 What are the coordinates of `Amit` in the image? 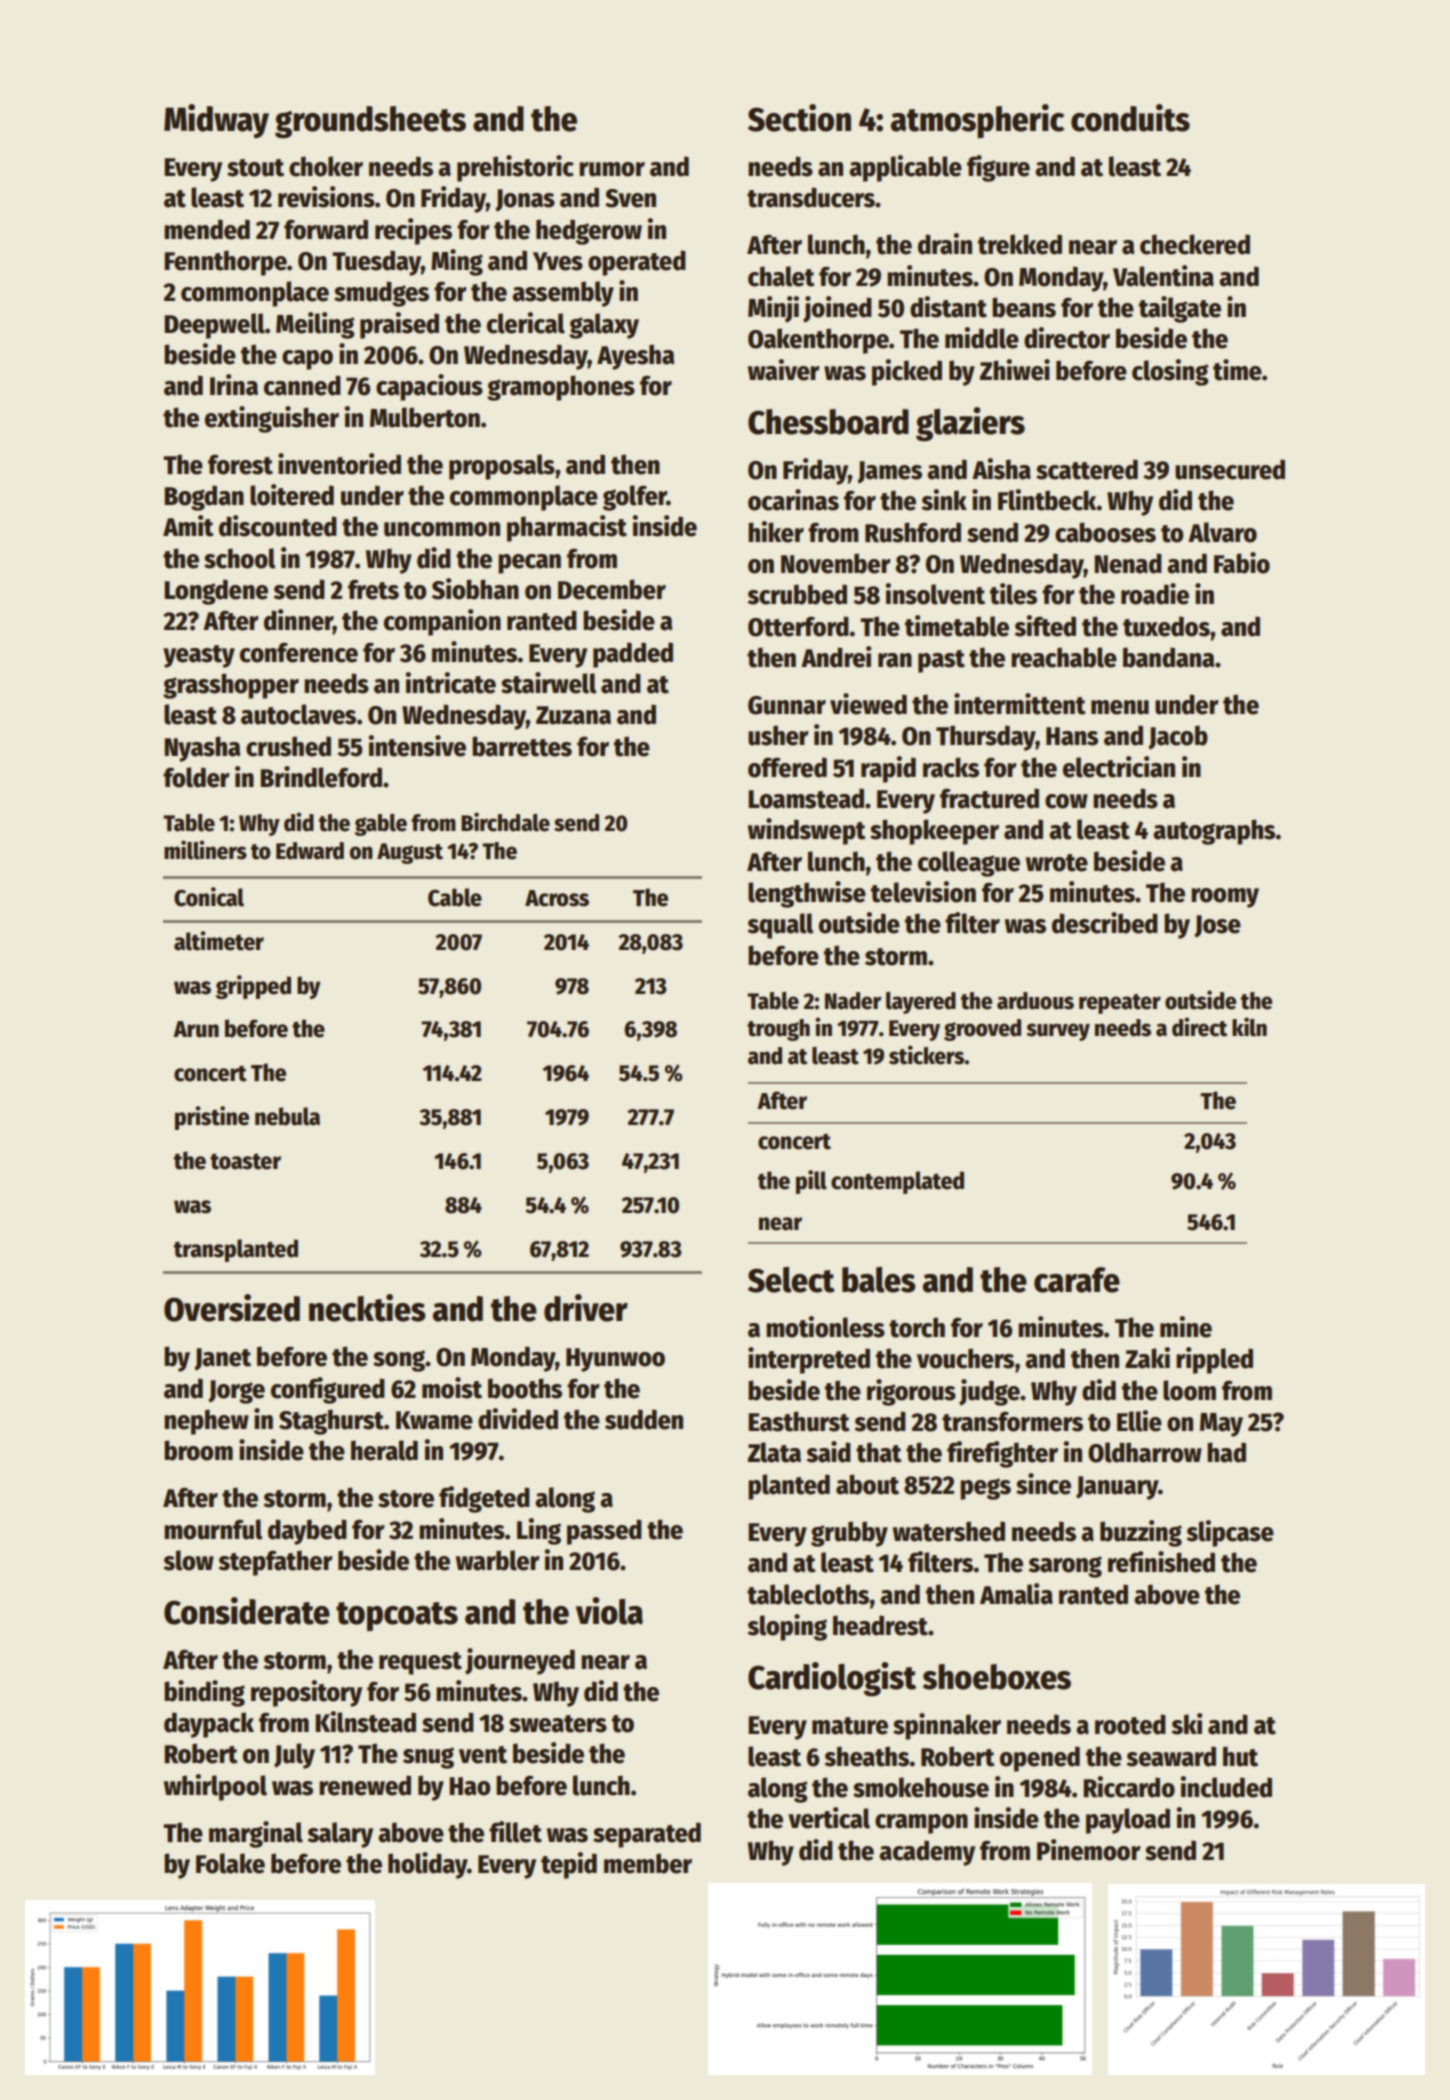 It's located at (188, 526).
